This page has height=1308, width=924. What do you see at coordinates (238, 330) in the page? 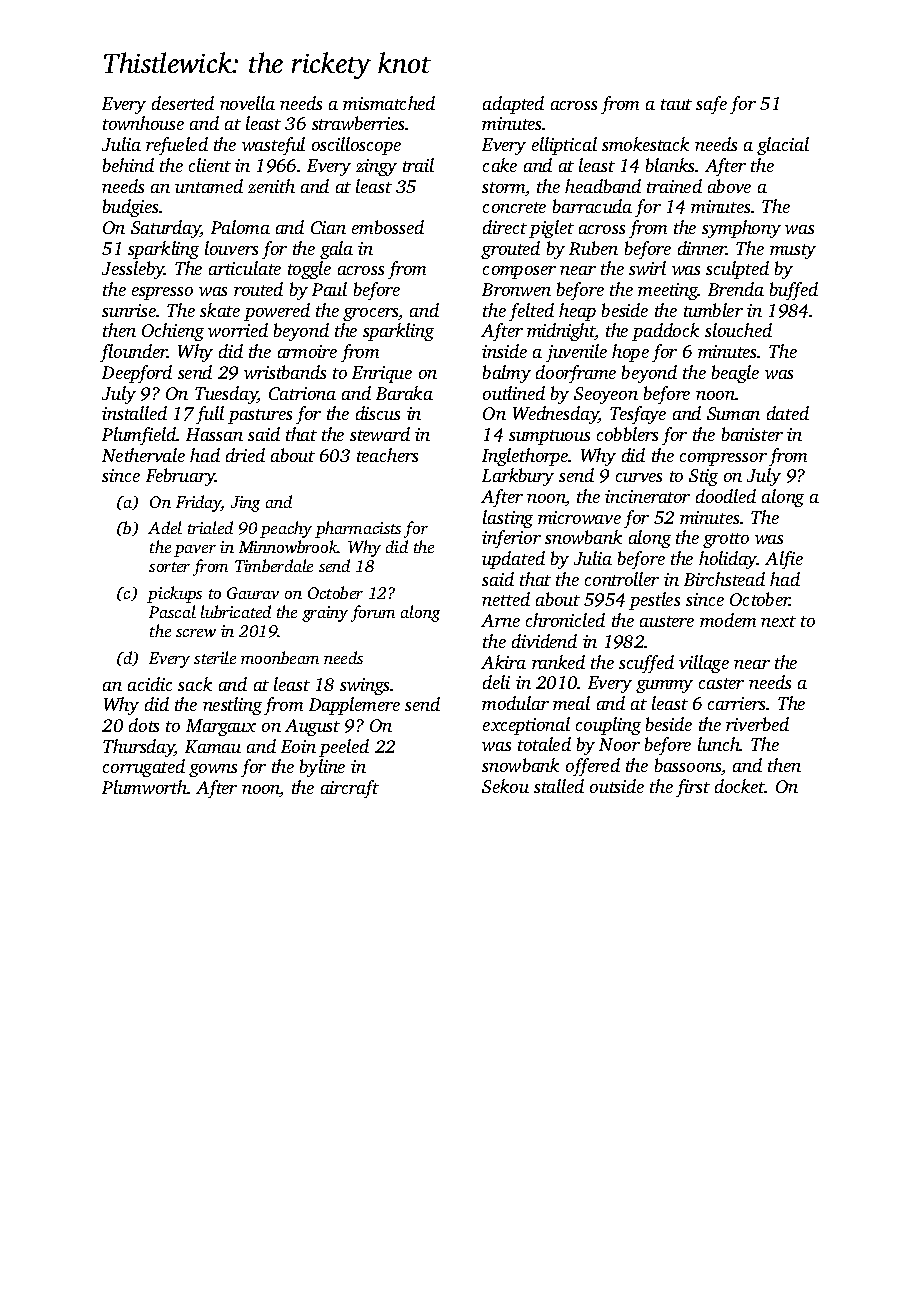
I see `worried` at bounding box center [238, 330].
